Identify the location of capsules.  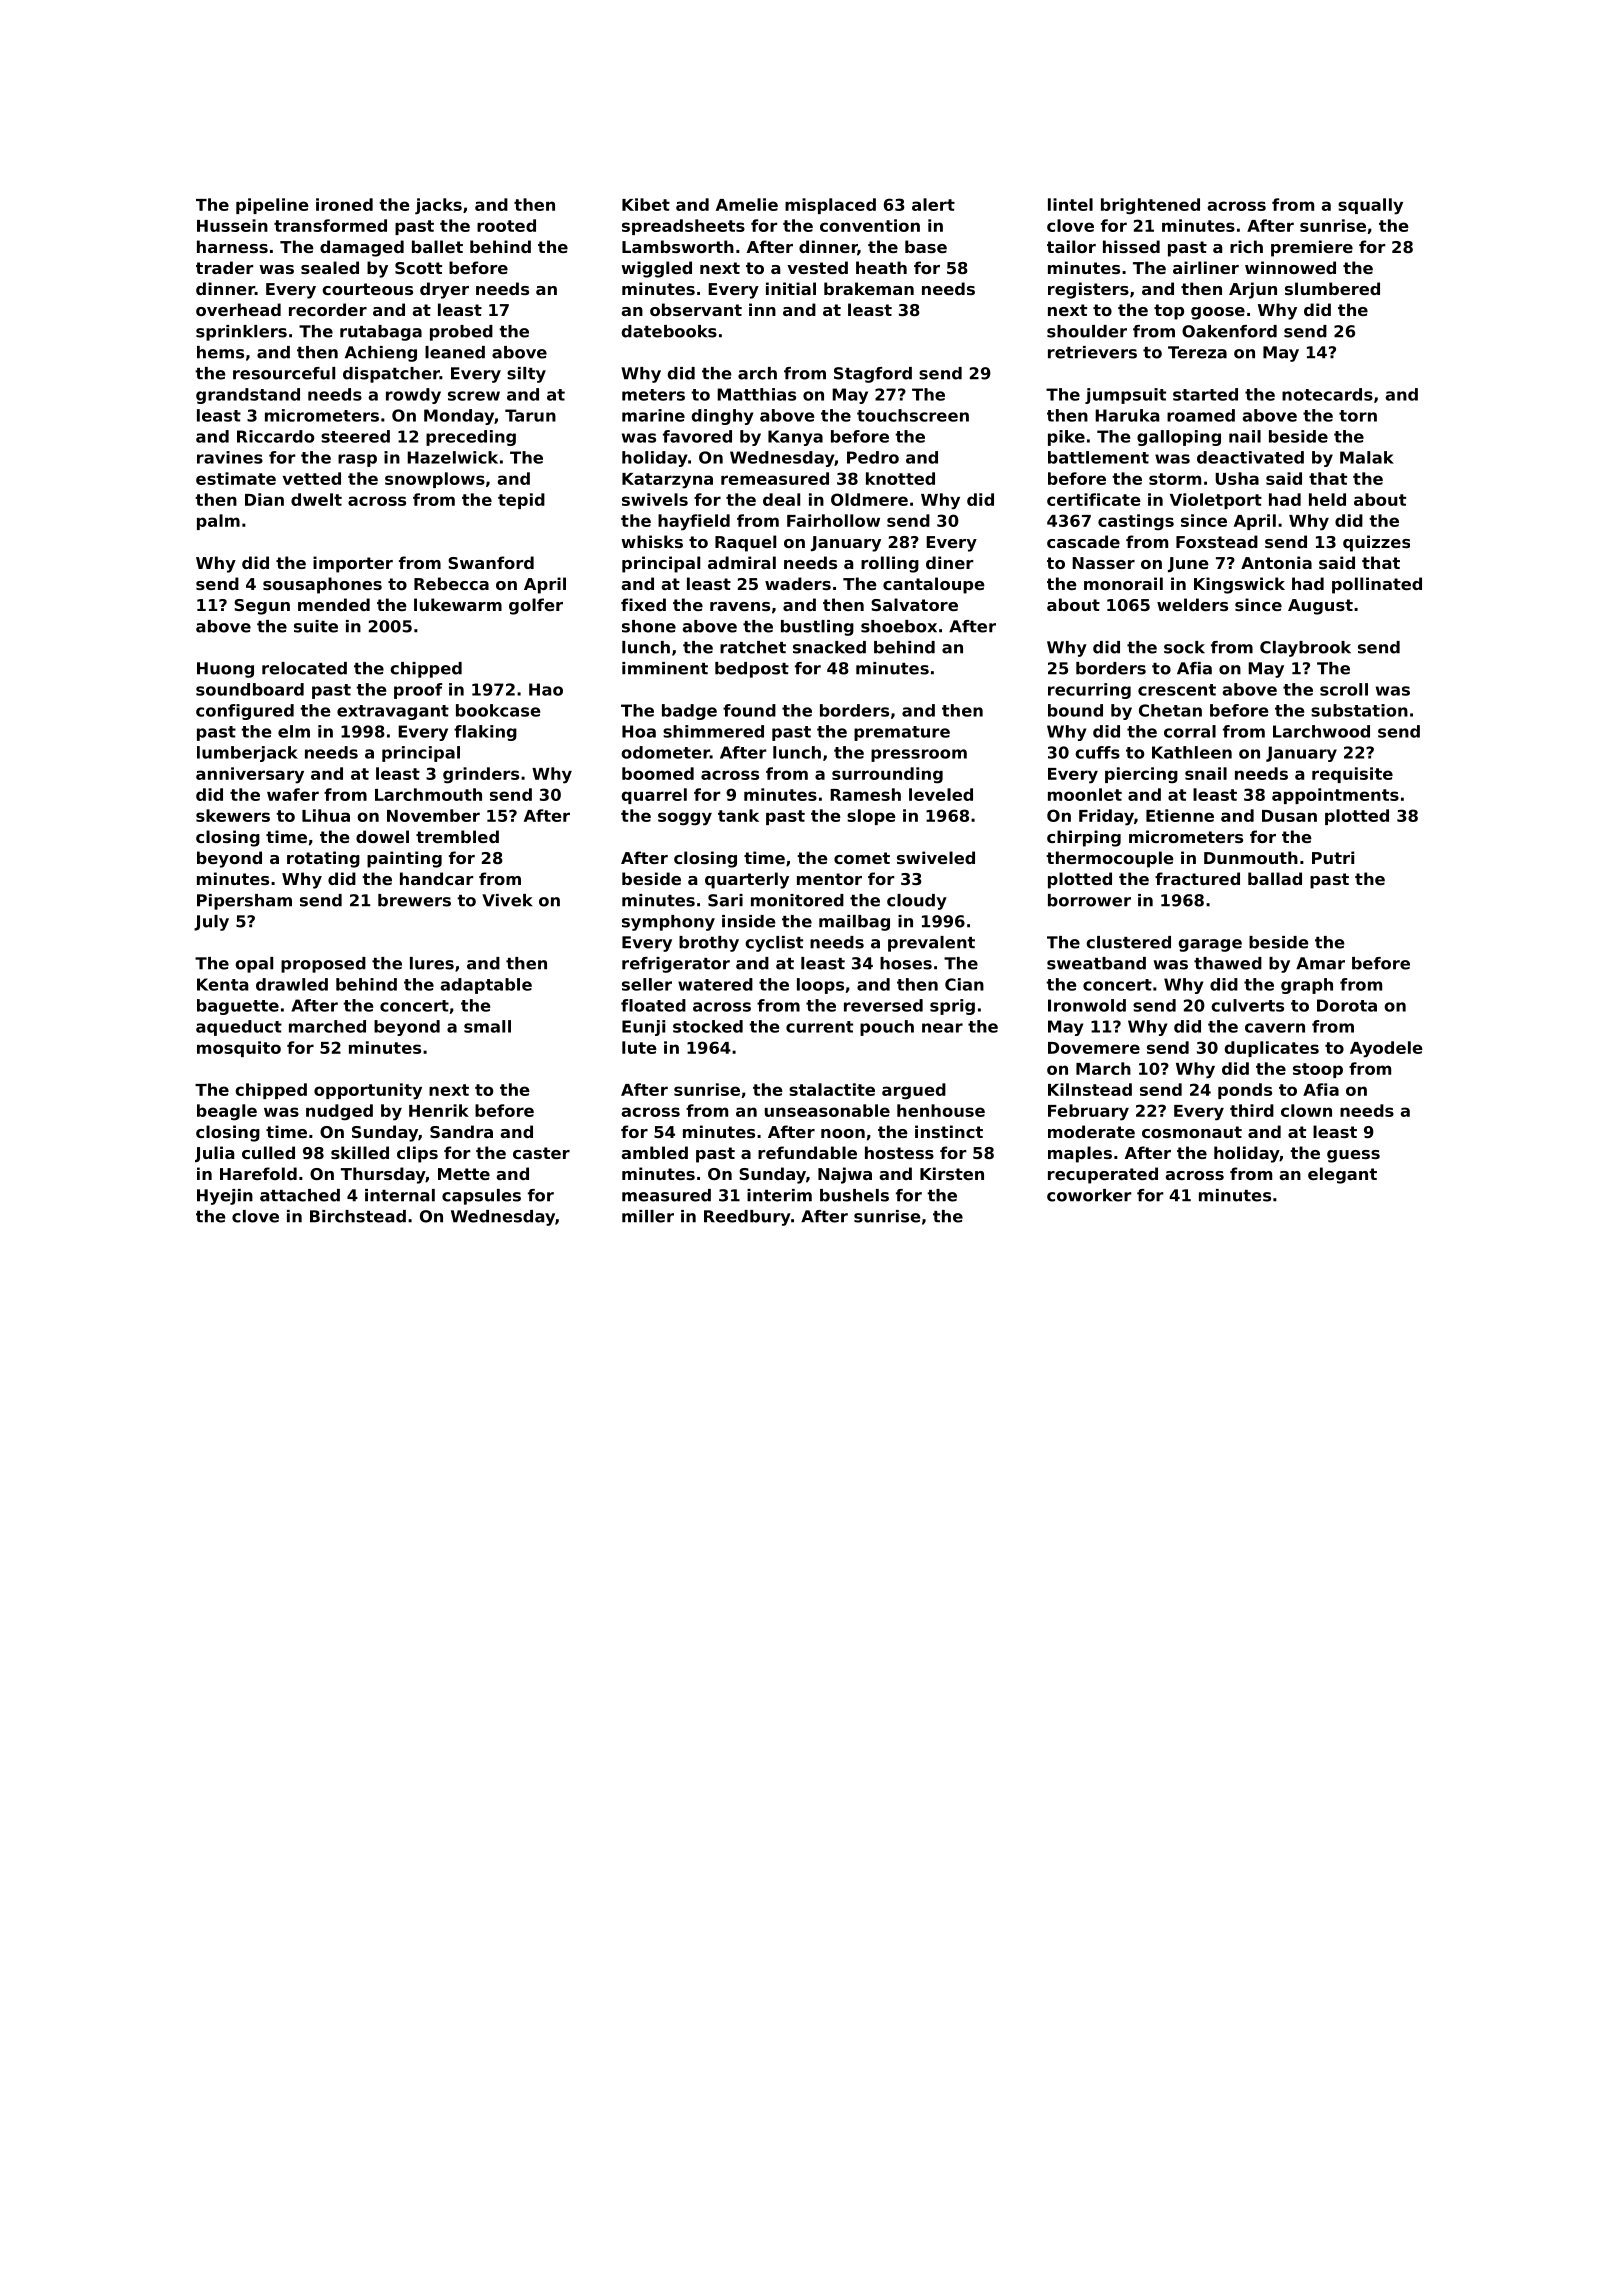
(481, 1197).
